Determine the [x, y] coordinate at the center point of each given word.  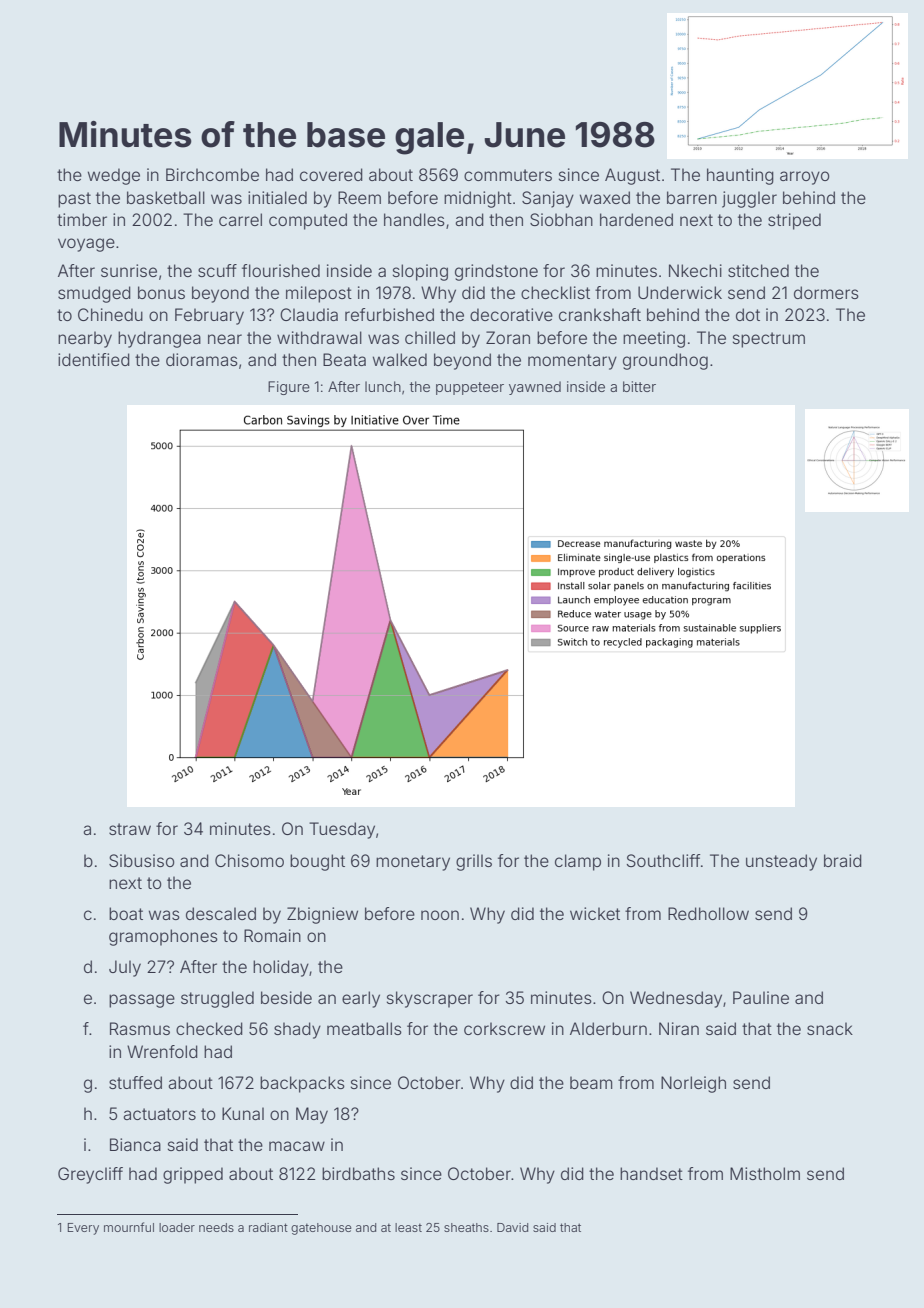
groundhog [665, 361]
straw [130, 829]
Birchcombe [212, 174]
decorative [511, 314]
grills [474, 862]
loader [177, 1227]
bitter [639, 386]
